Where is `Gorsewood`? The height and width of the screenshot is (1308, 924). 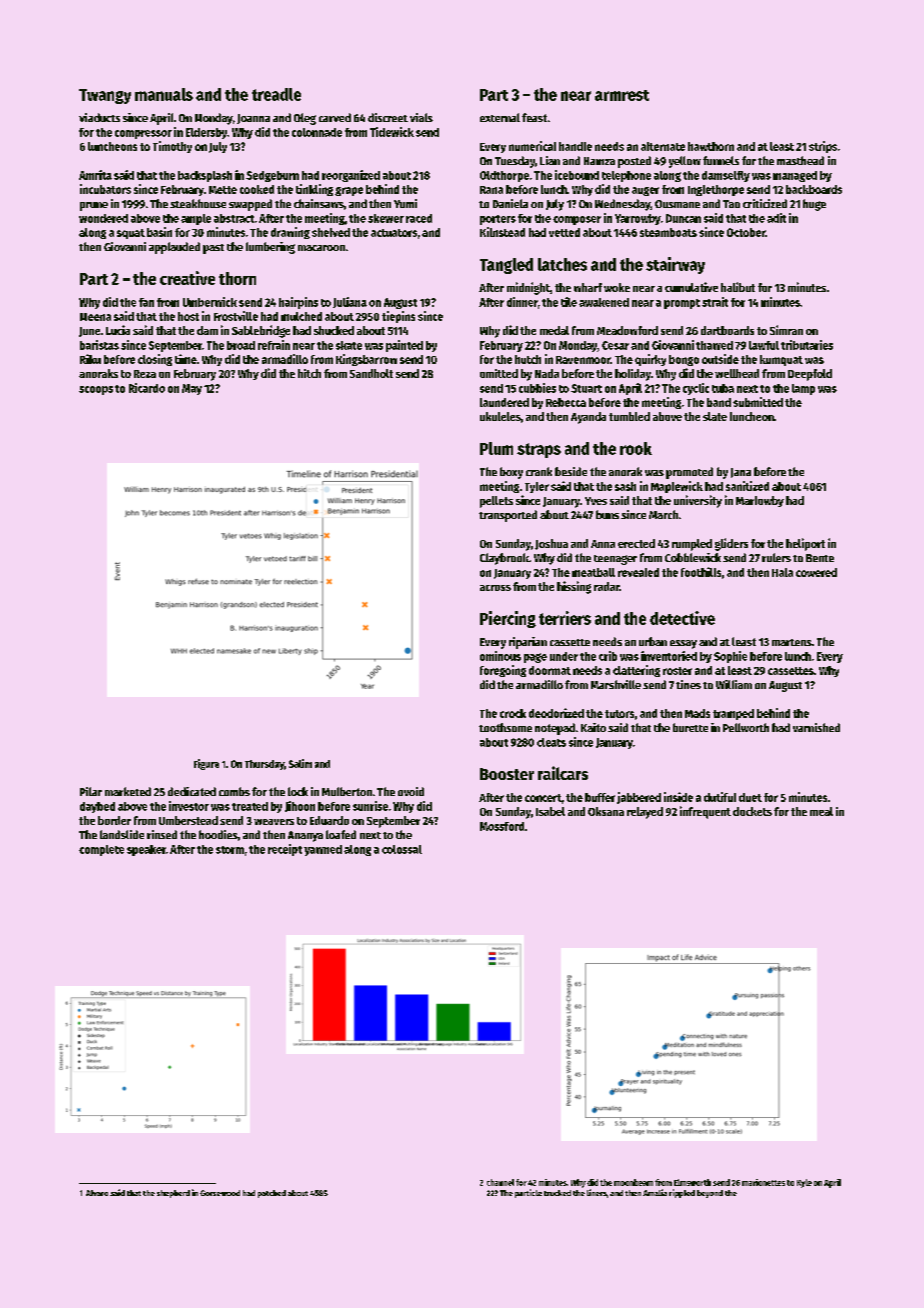
Gorsewood is located at coordinates (220, 1193).
